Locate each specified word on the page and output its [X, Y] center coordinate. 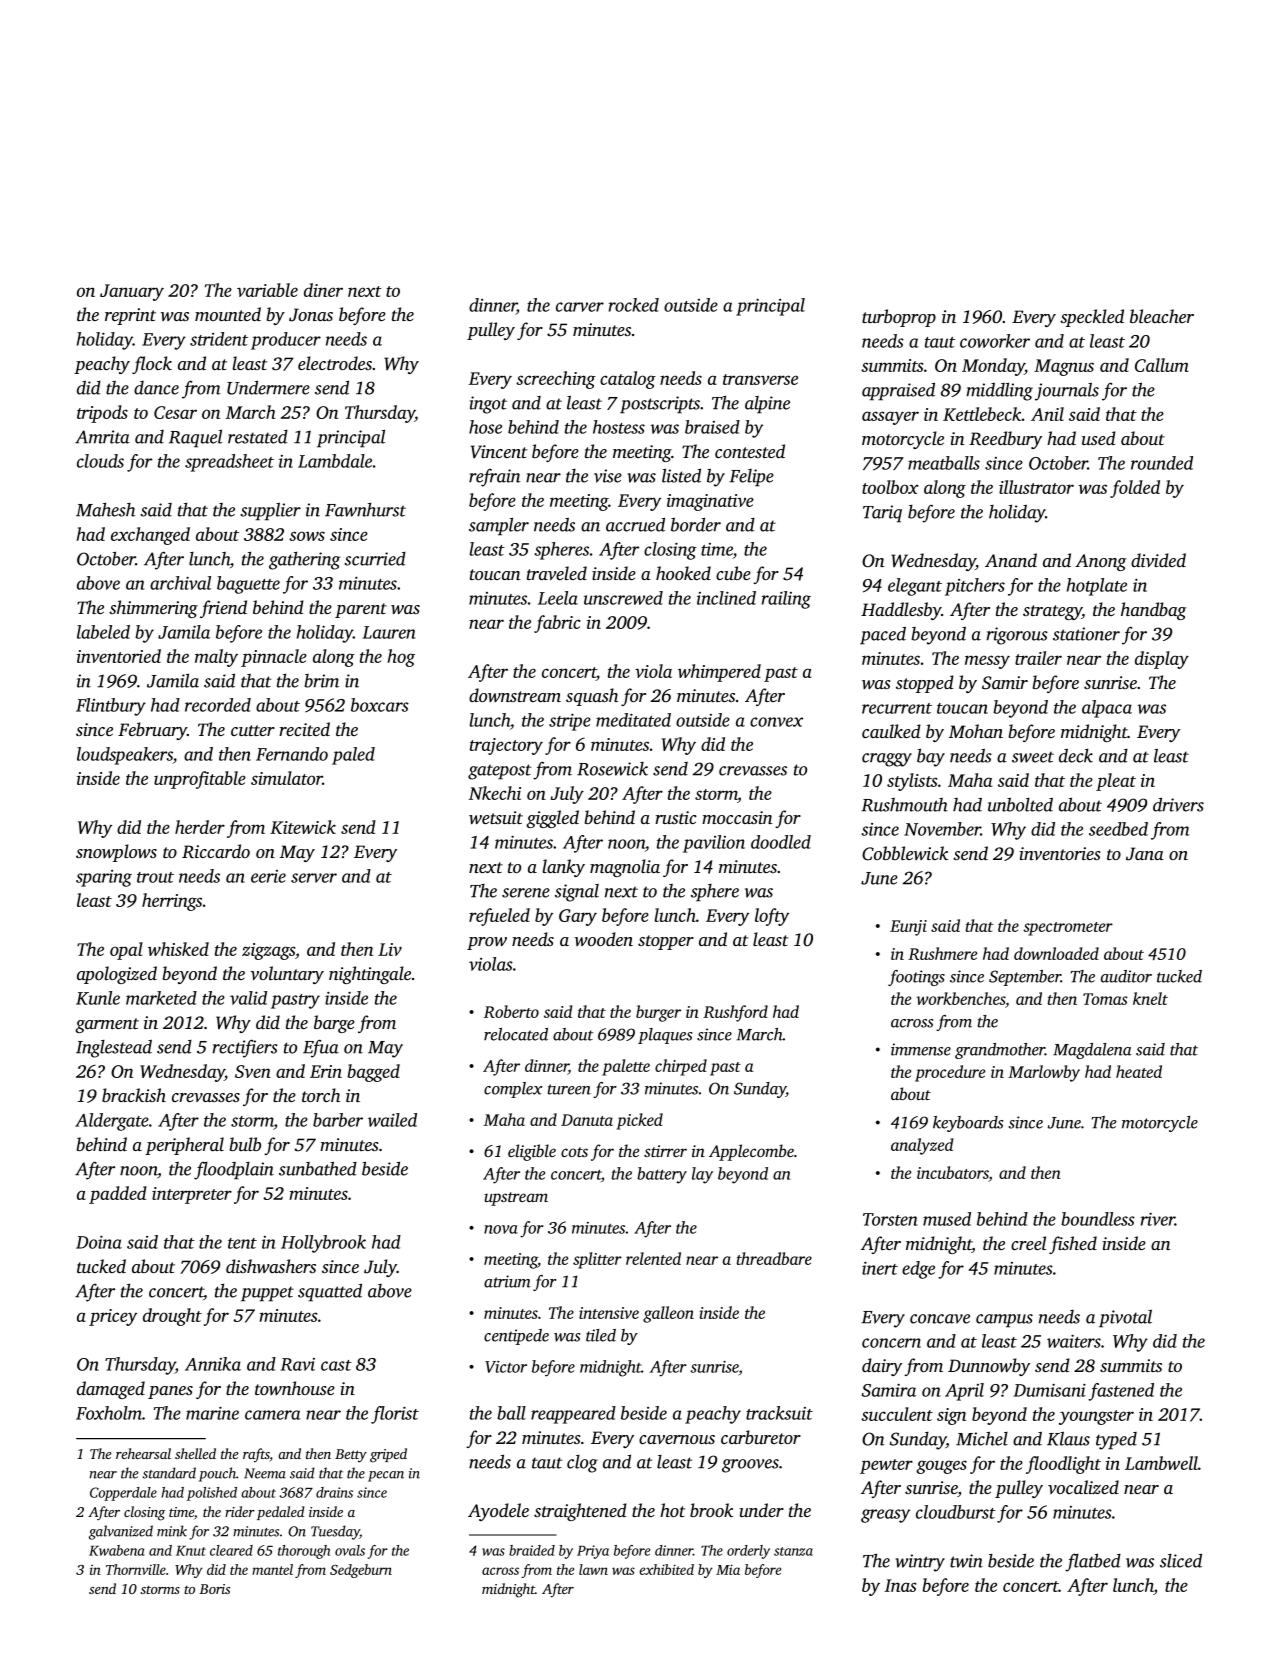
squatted [330, 1292]
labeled [103, 632]
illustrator [1036, 487]
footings [916, 978]
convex [776, 722]
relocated [516, 1034]
